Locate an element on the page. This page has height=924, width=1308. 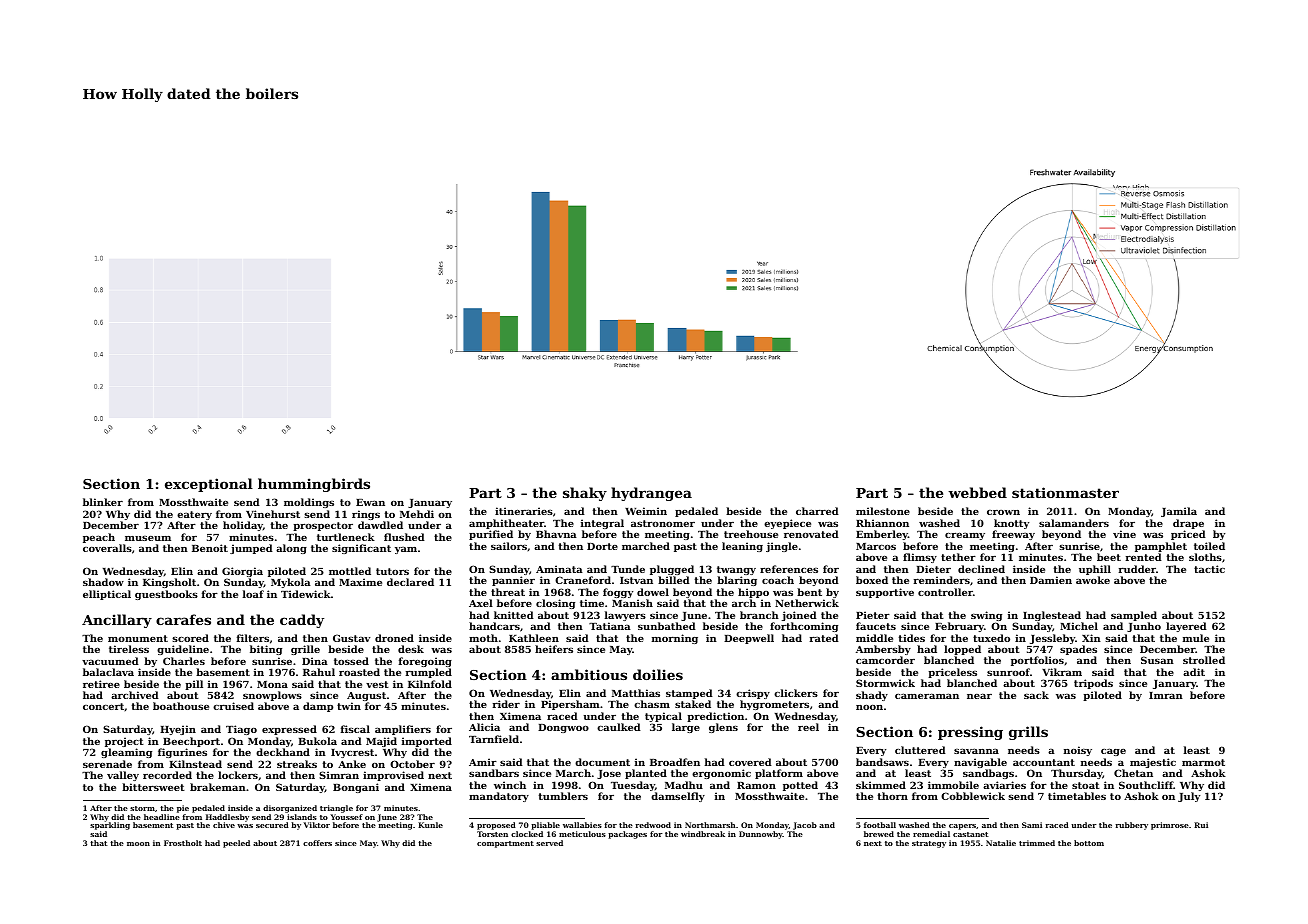
museum is located at coordinates (148, 538).
